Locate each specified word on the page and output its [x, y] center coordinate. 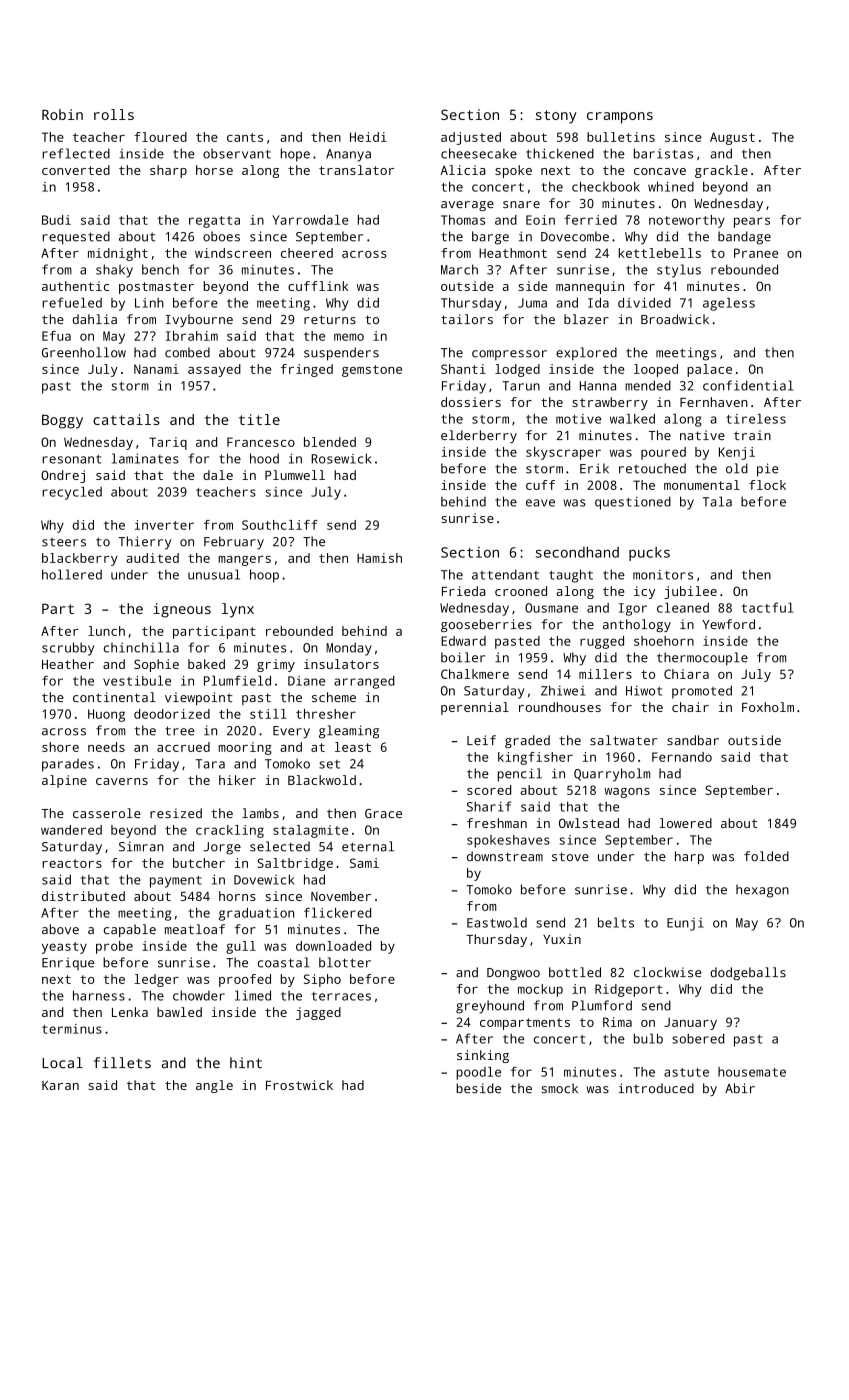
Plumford [602, 1005]
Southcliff [280, 525]
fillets [122, 1063]
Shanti [463, 369]
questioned [633, 503]
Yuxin [562, 939]
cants [245, 137]
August [732, 138]
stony [556, 117]
